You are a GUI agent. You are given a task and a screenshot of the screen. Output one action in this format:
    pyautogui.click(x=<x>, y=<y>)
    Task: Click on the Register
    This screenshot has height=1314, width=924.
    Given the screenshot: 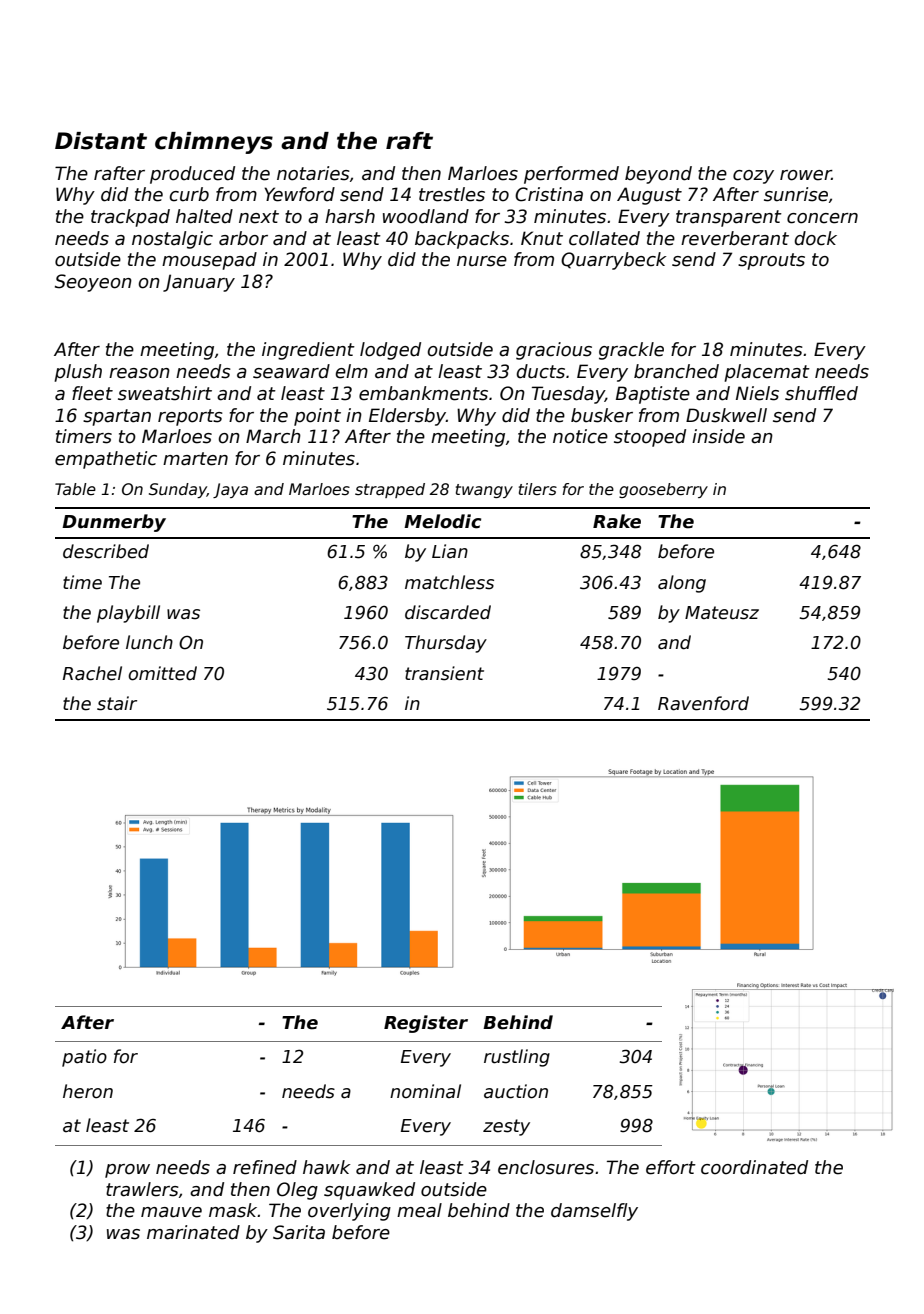 What is the action you would take?
    pyautogui.click(x=426, y=1024)
